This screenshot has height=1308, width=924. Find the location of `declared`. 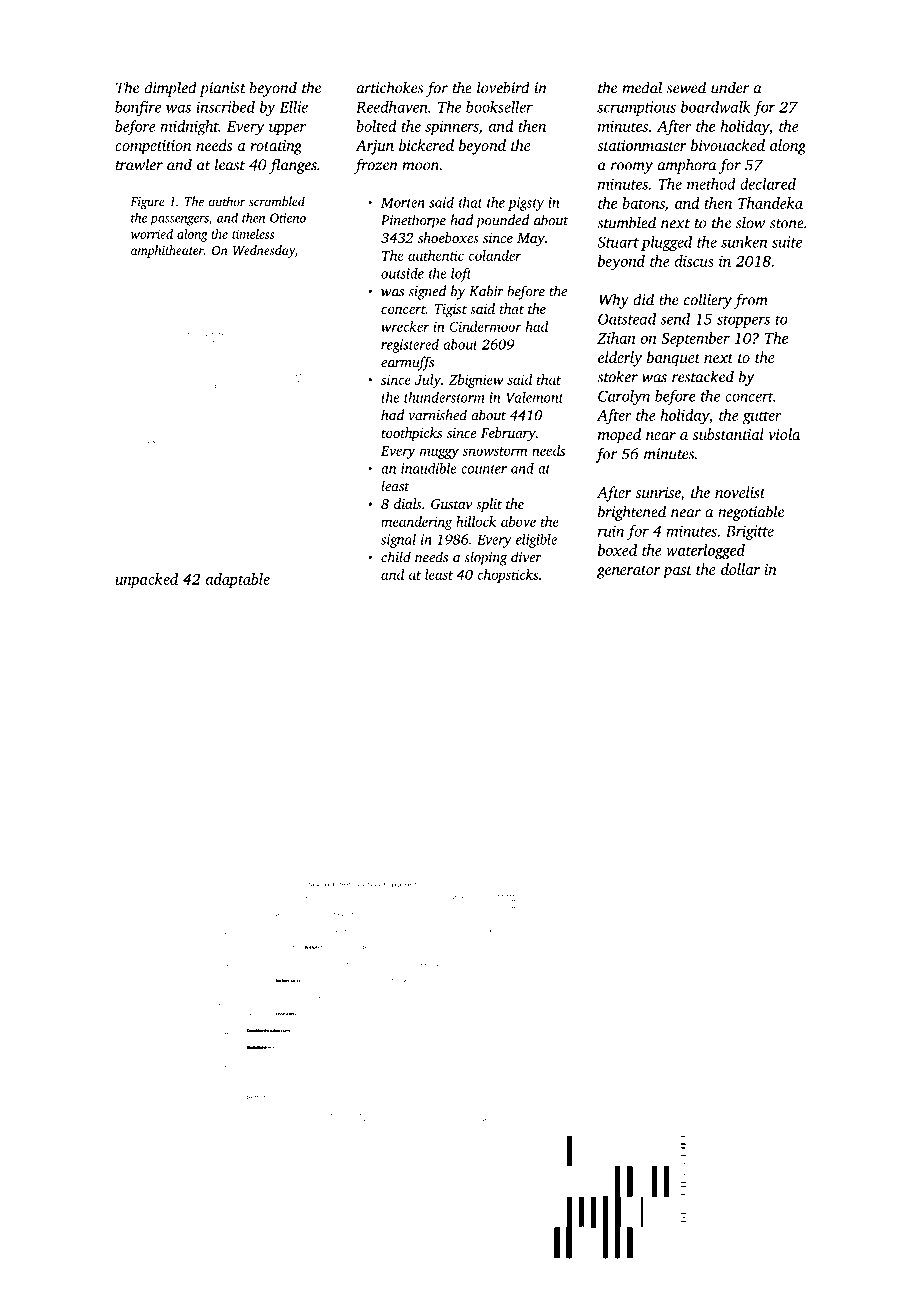

declared is located at coordinates (768, 184).
